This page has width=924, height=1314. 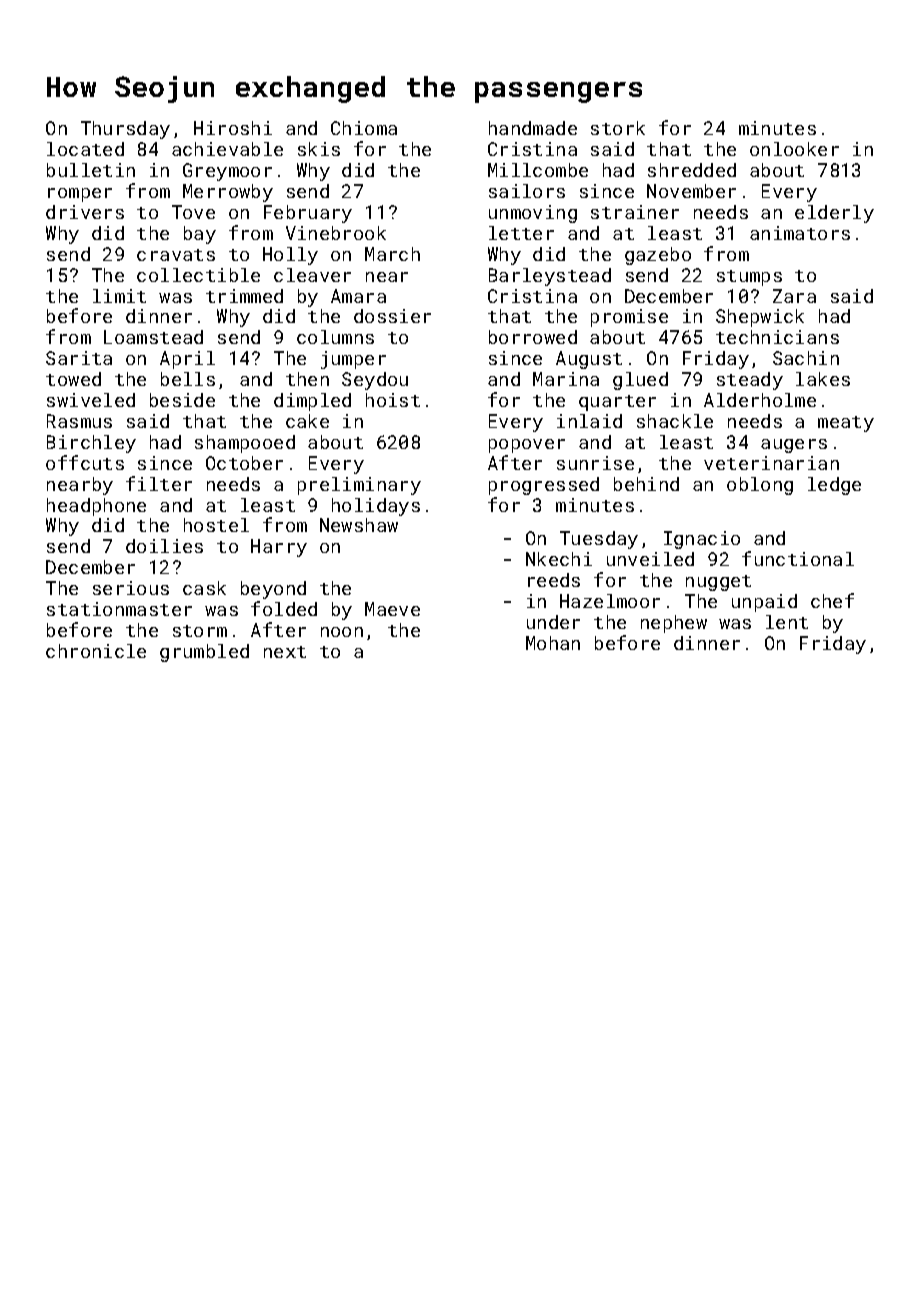 What do you see at coordinates (204, 588) in the page?
I see `cask` at bounding box center [204, 588].
